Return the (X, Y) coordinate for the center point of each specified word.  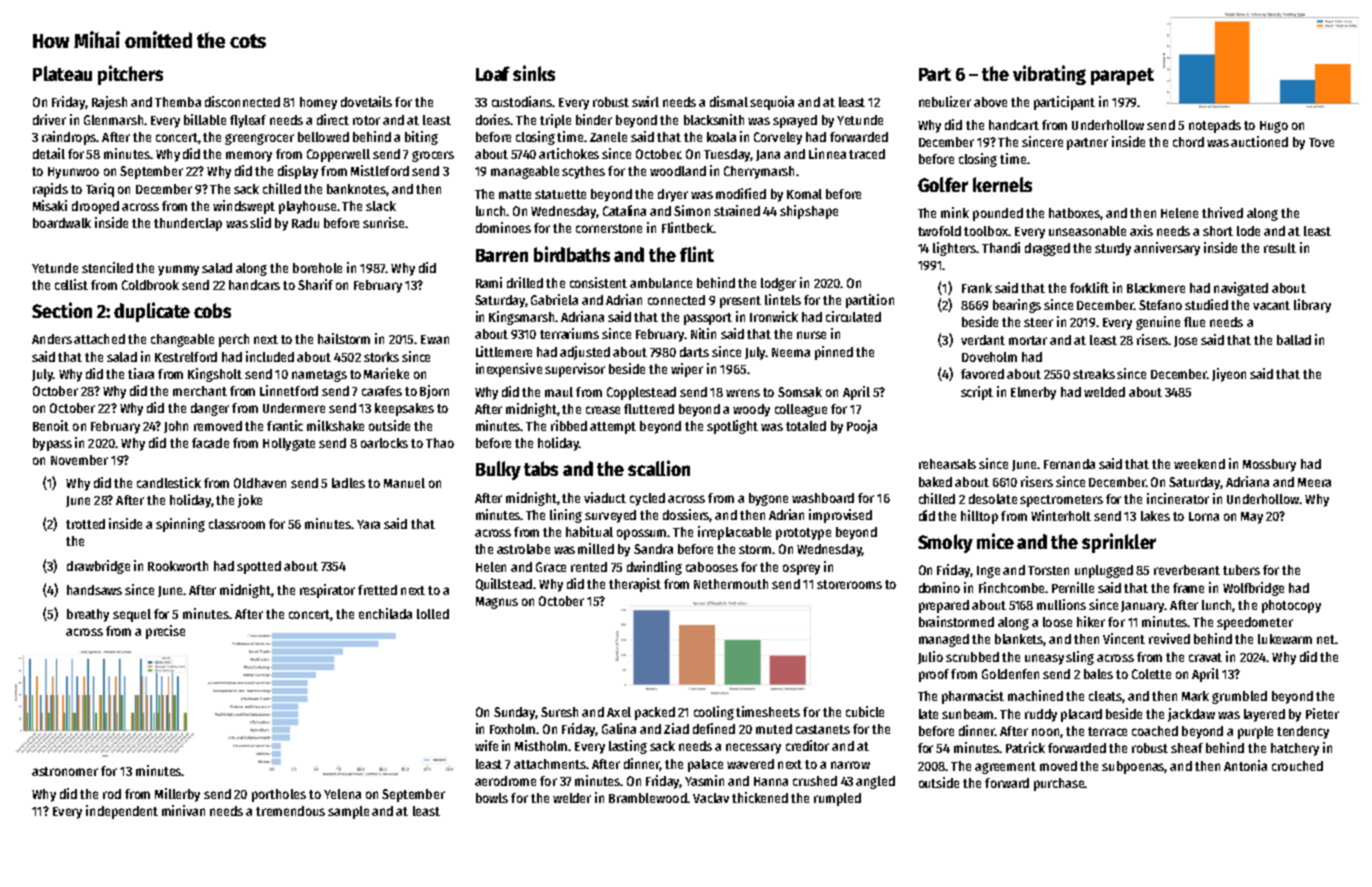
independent (122, 812)
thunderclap (188, 224)
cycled (647, 499)
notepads (1215, 126)
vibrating (1049, 75)
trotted (85, 524)
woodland (678, 171)
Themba (178, 102)
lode (1248, 231)
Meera (1314, 482)
